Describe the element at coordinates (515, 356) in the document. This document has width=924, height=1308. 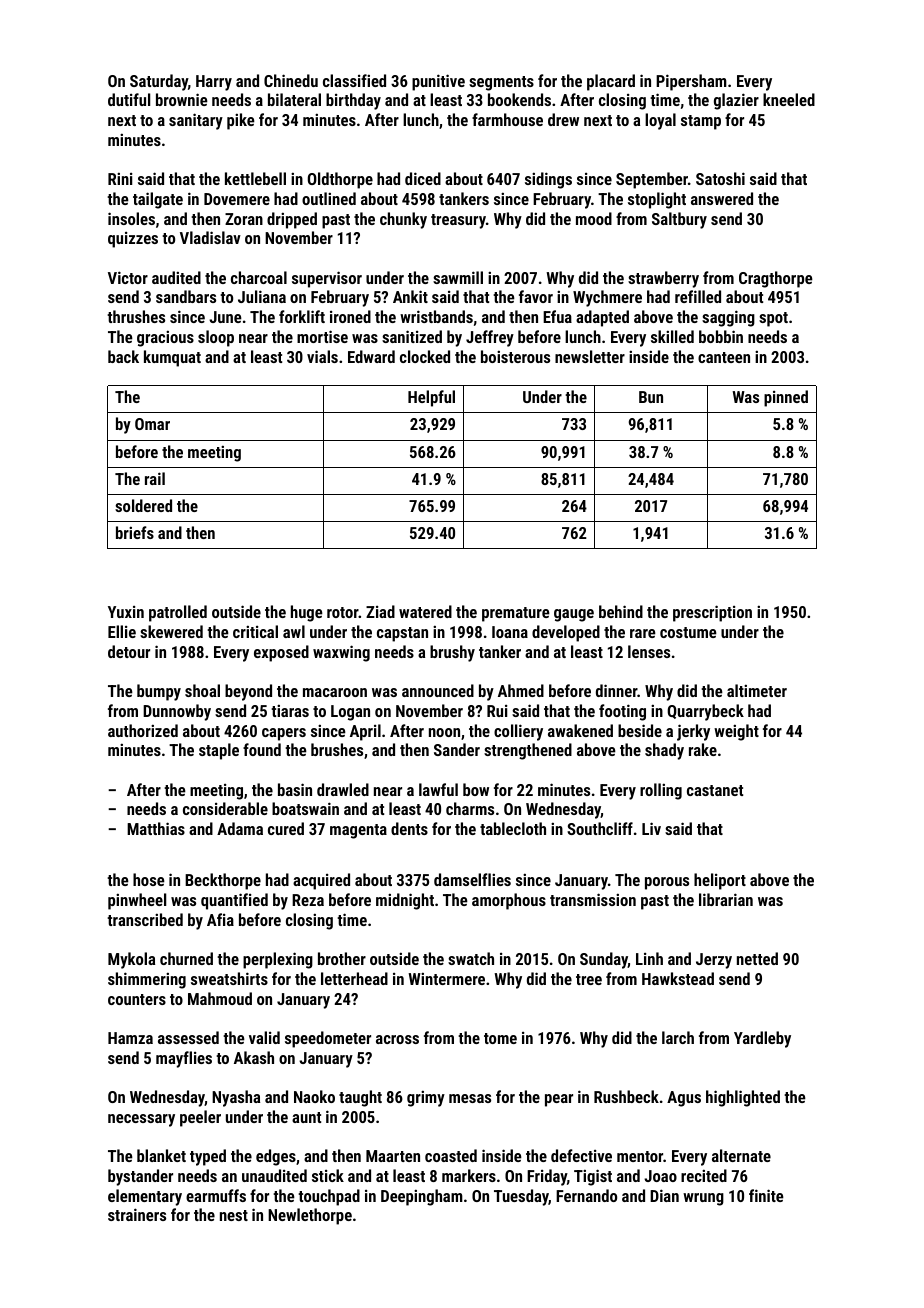
I see `boisterous` at that location.
